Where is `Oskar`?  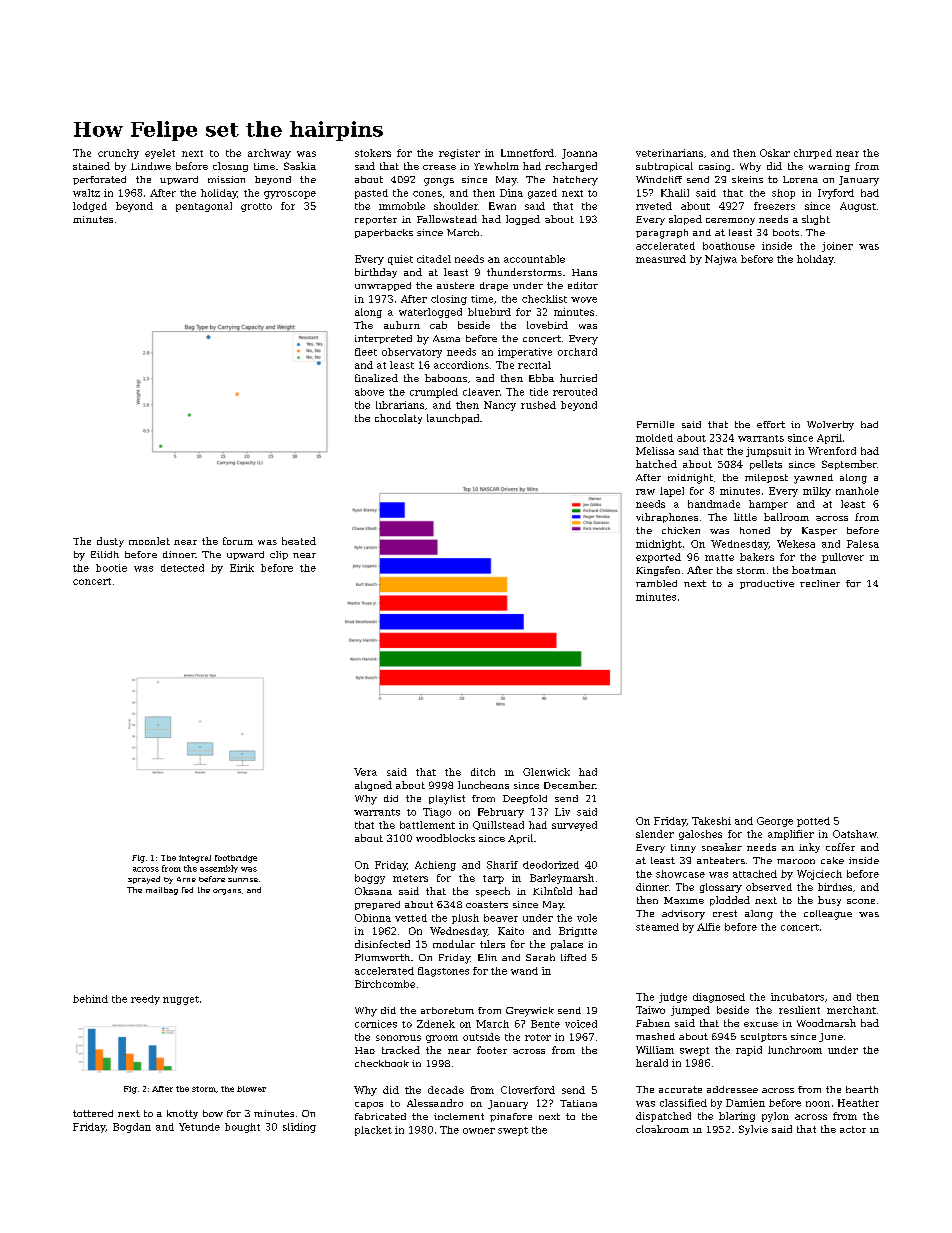 Oskar is located at coordinates (775, 153).
